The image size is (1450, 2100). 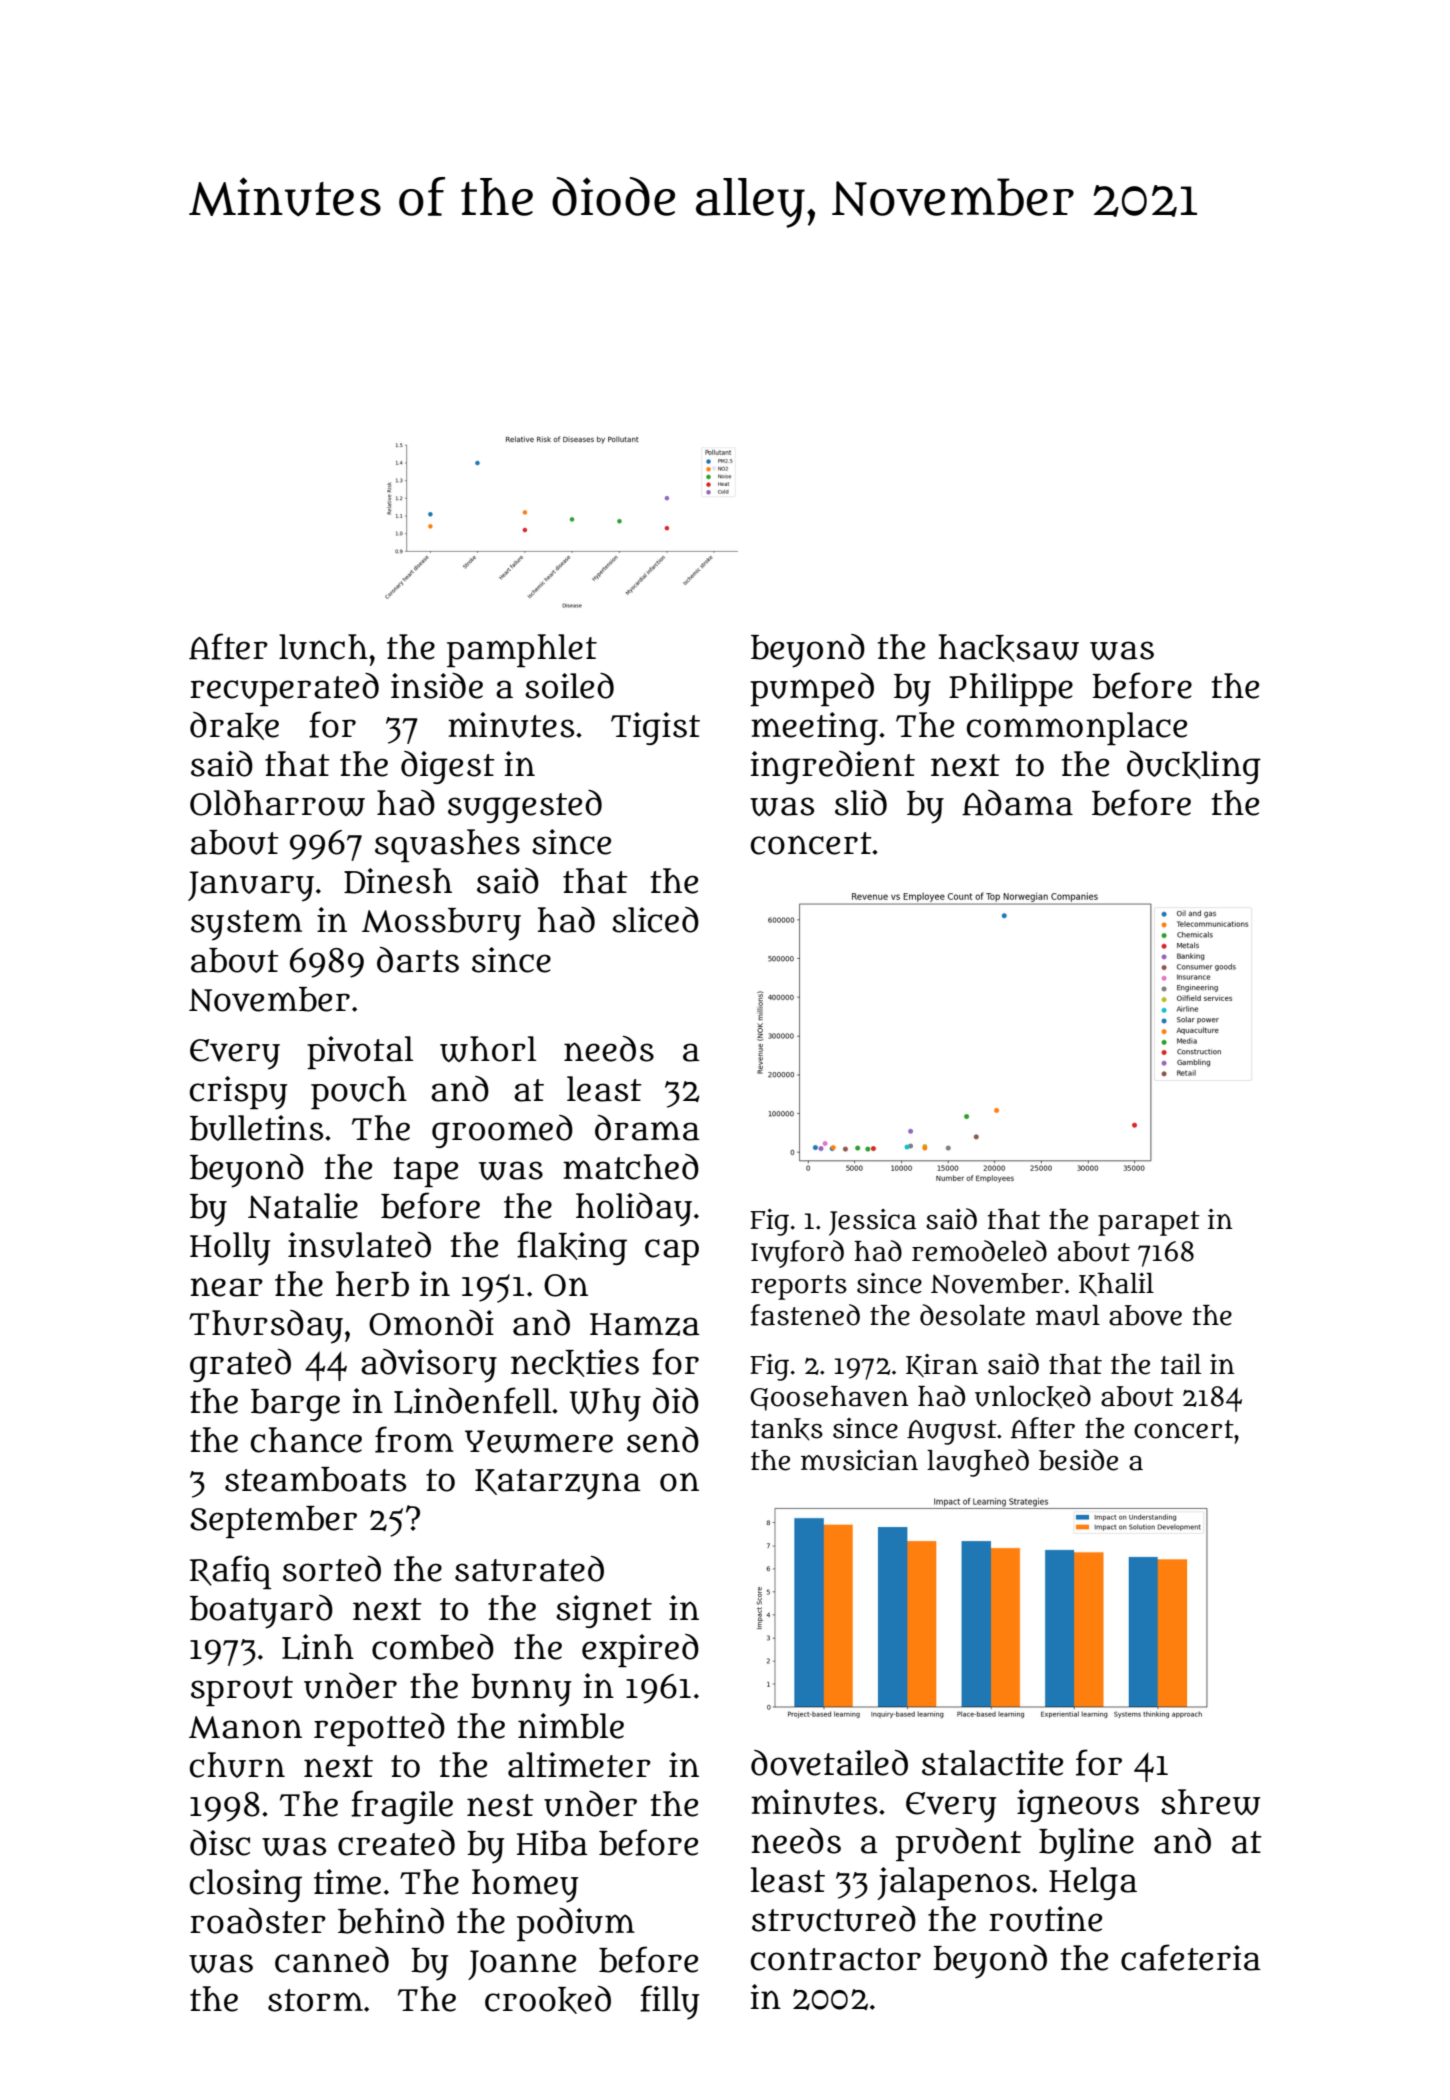 What do you see at coordinates (315, 2000) in the screenshot?
I see `storm` at bounding box center [315, 2000].
